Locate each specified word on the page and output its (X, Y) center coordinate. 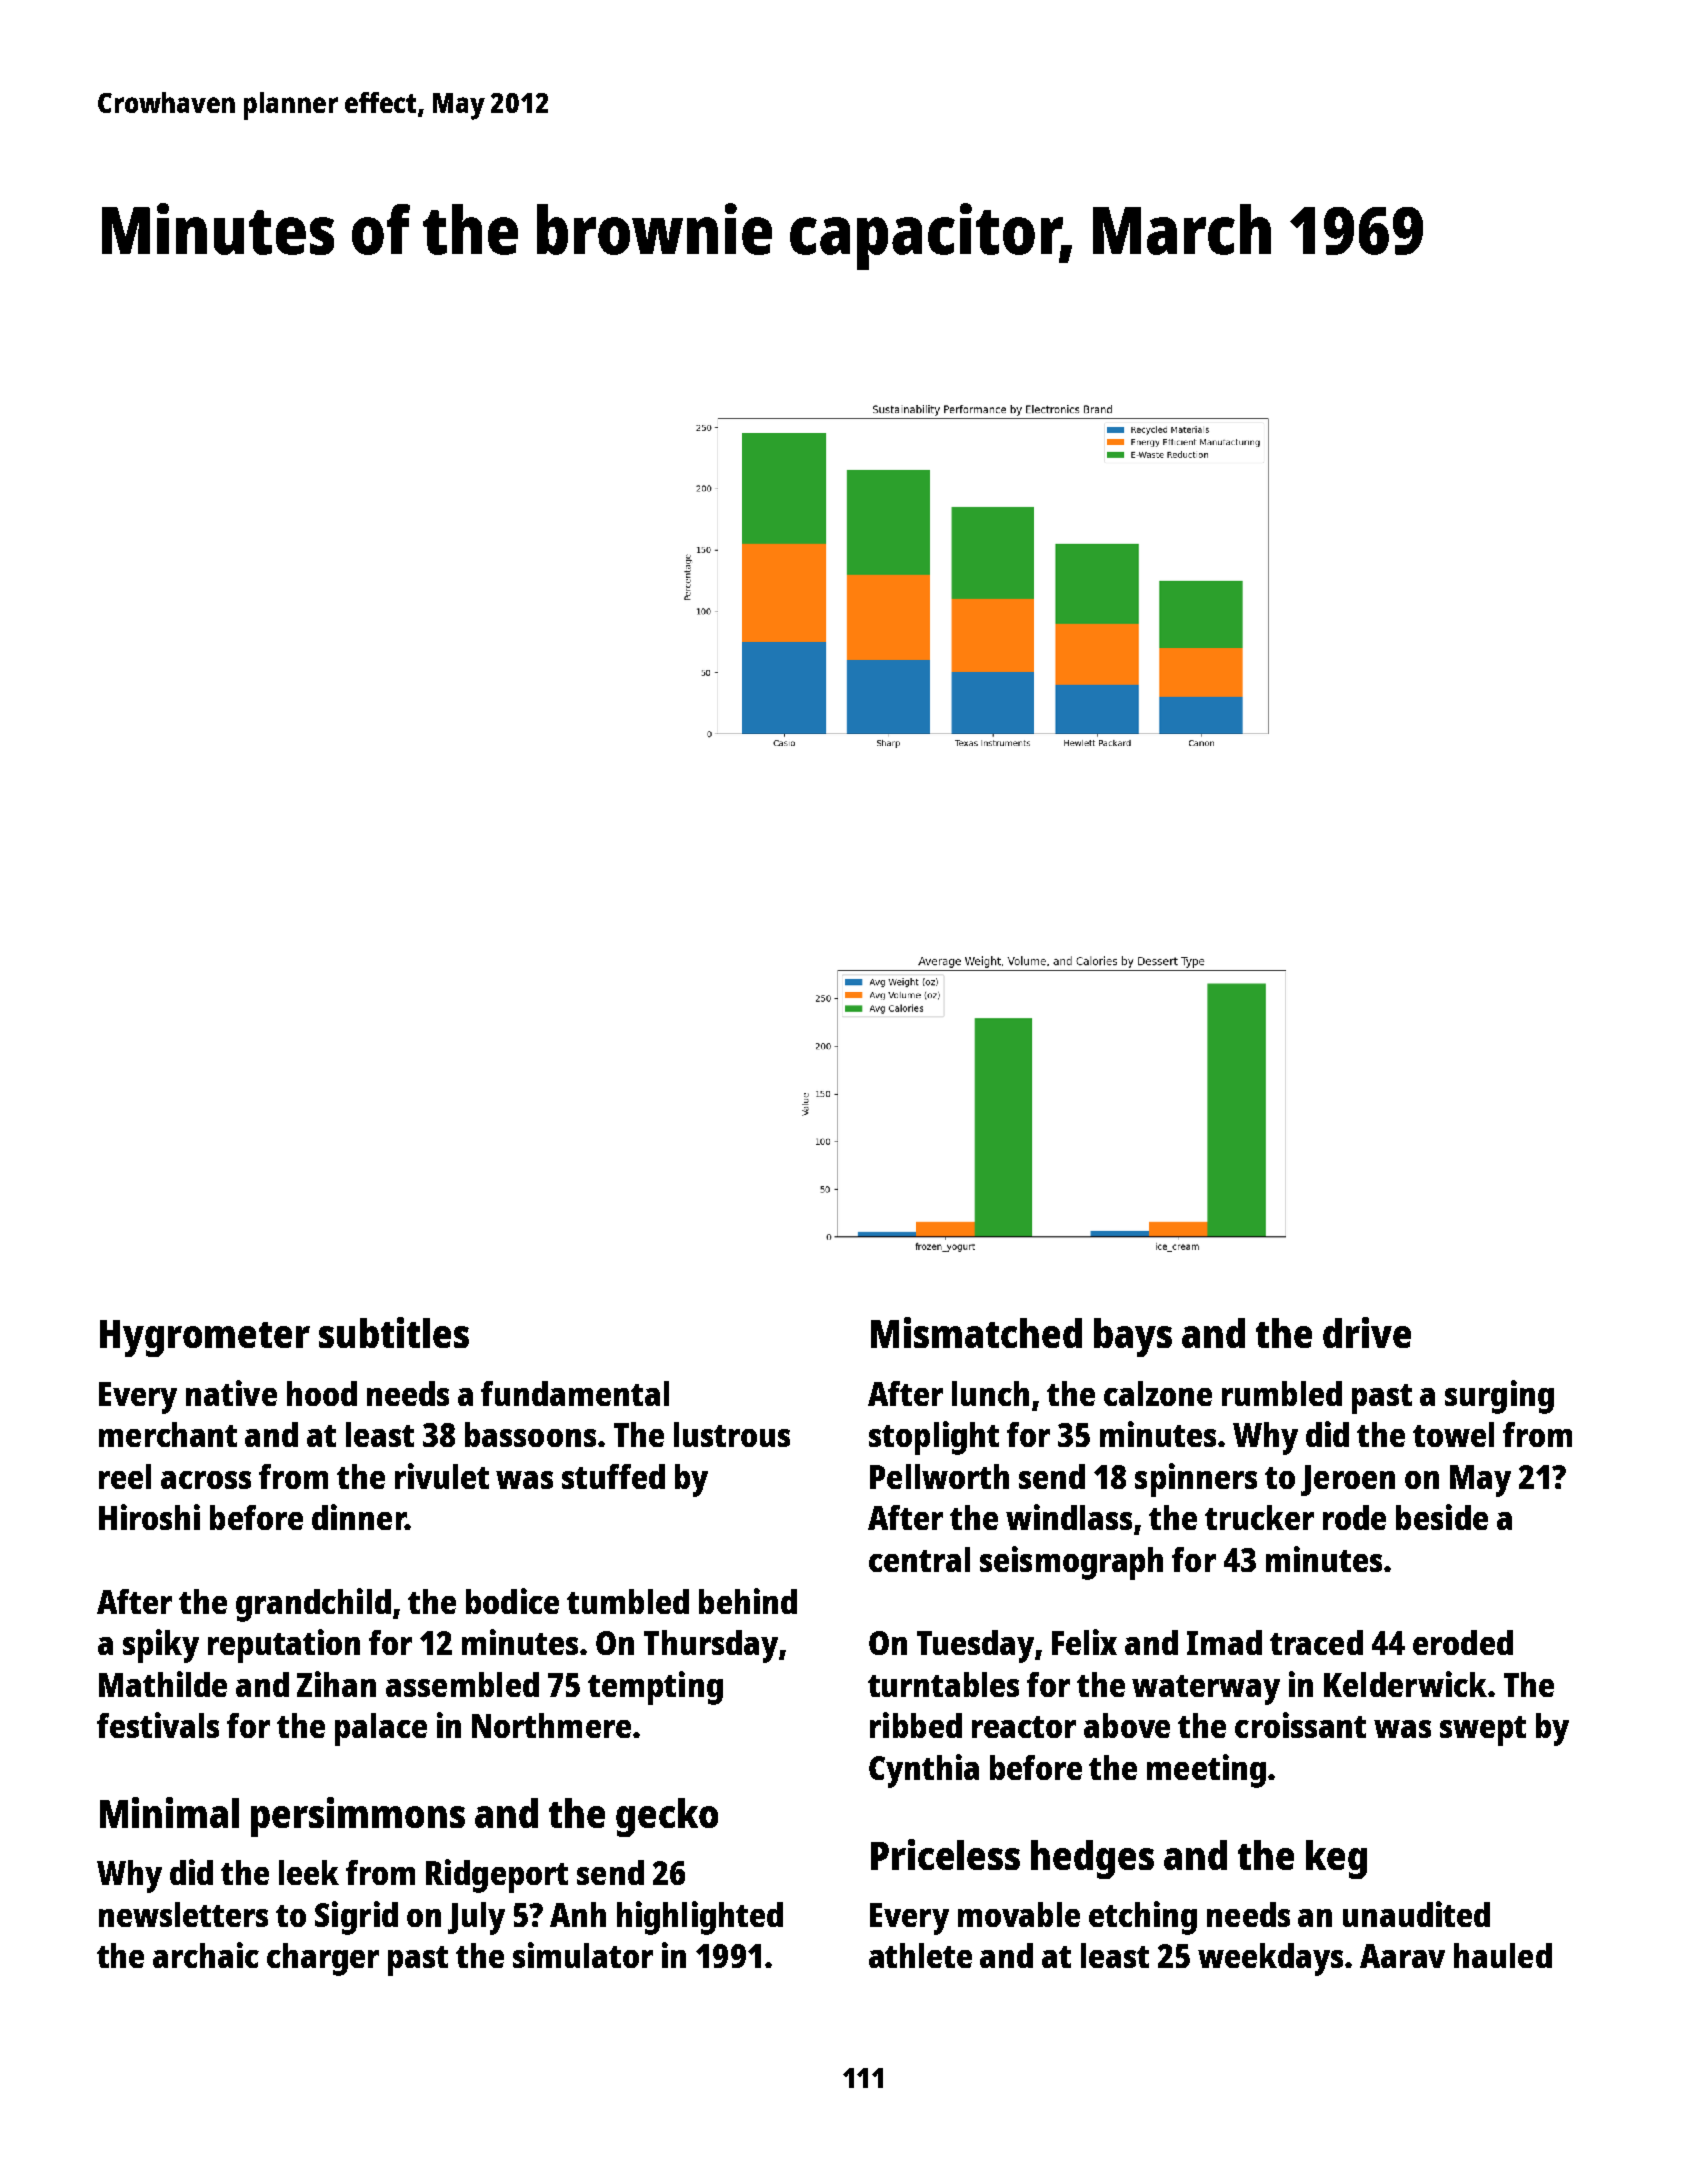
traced (1316, 1642)
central (919, 1559)
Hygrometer (205, 1338)
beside (1442, 1517)
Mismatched (976, 1332)
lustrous (732, 1434)
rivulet (442, 1476)
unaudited (1416, 1914)
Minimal (169, 1812)
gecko (667, 1817)
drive (1367, 1332)
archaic (206, 1955)
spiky (161, 1646)
